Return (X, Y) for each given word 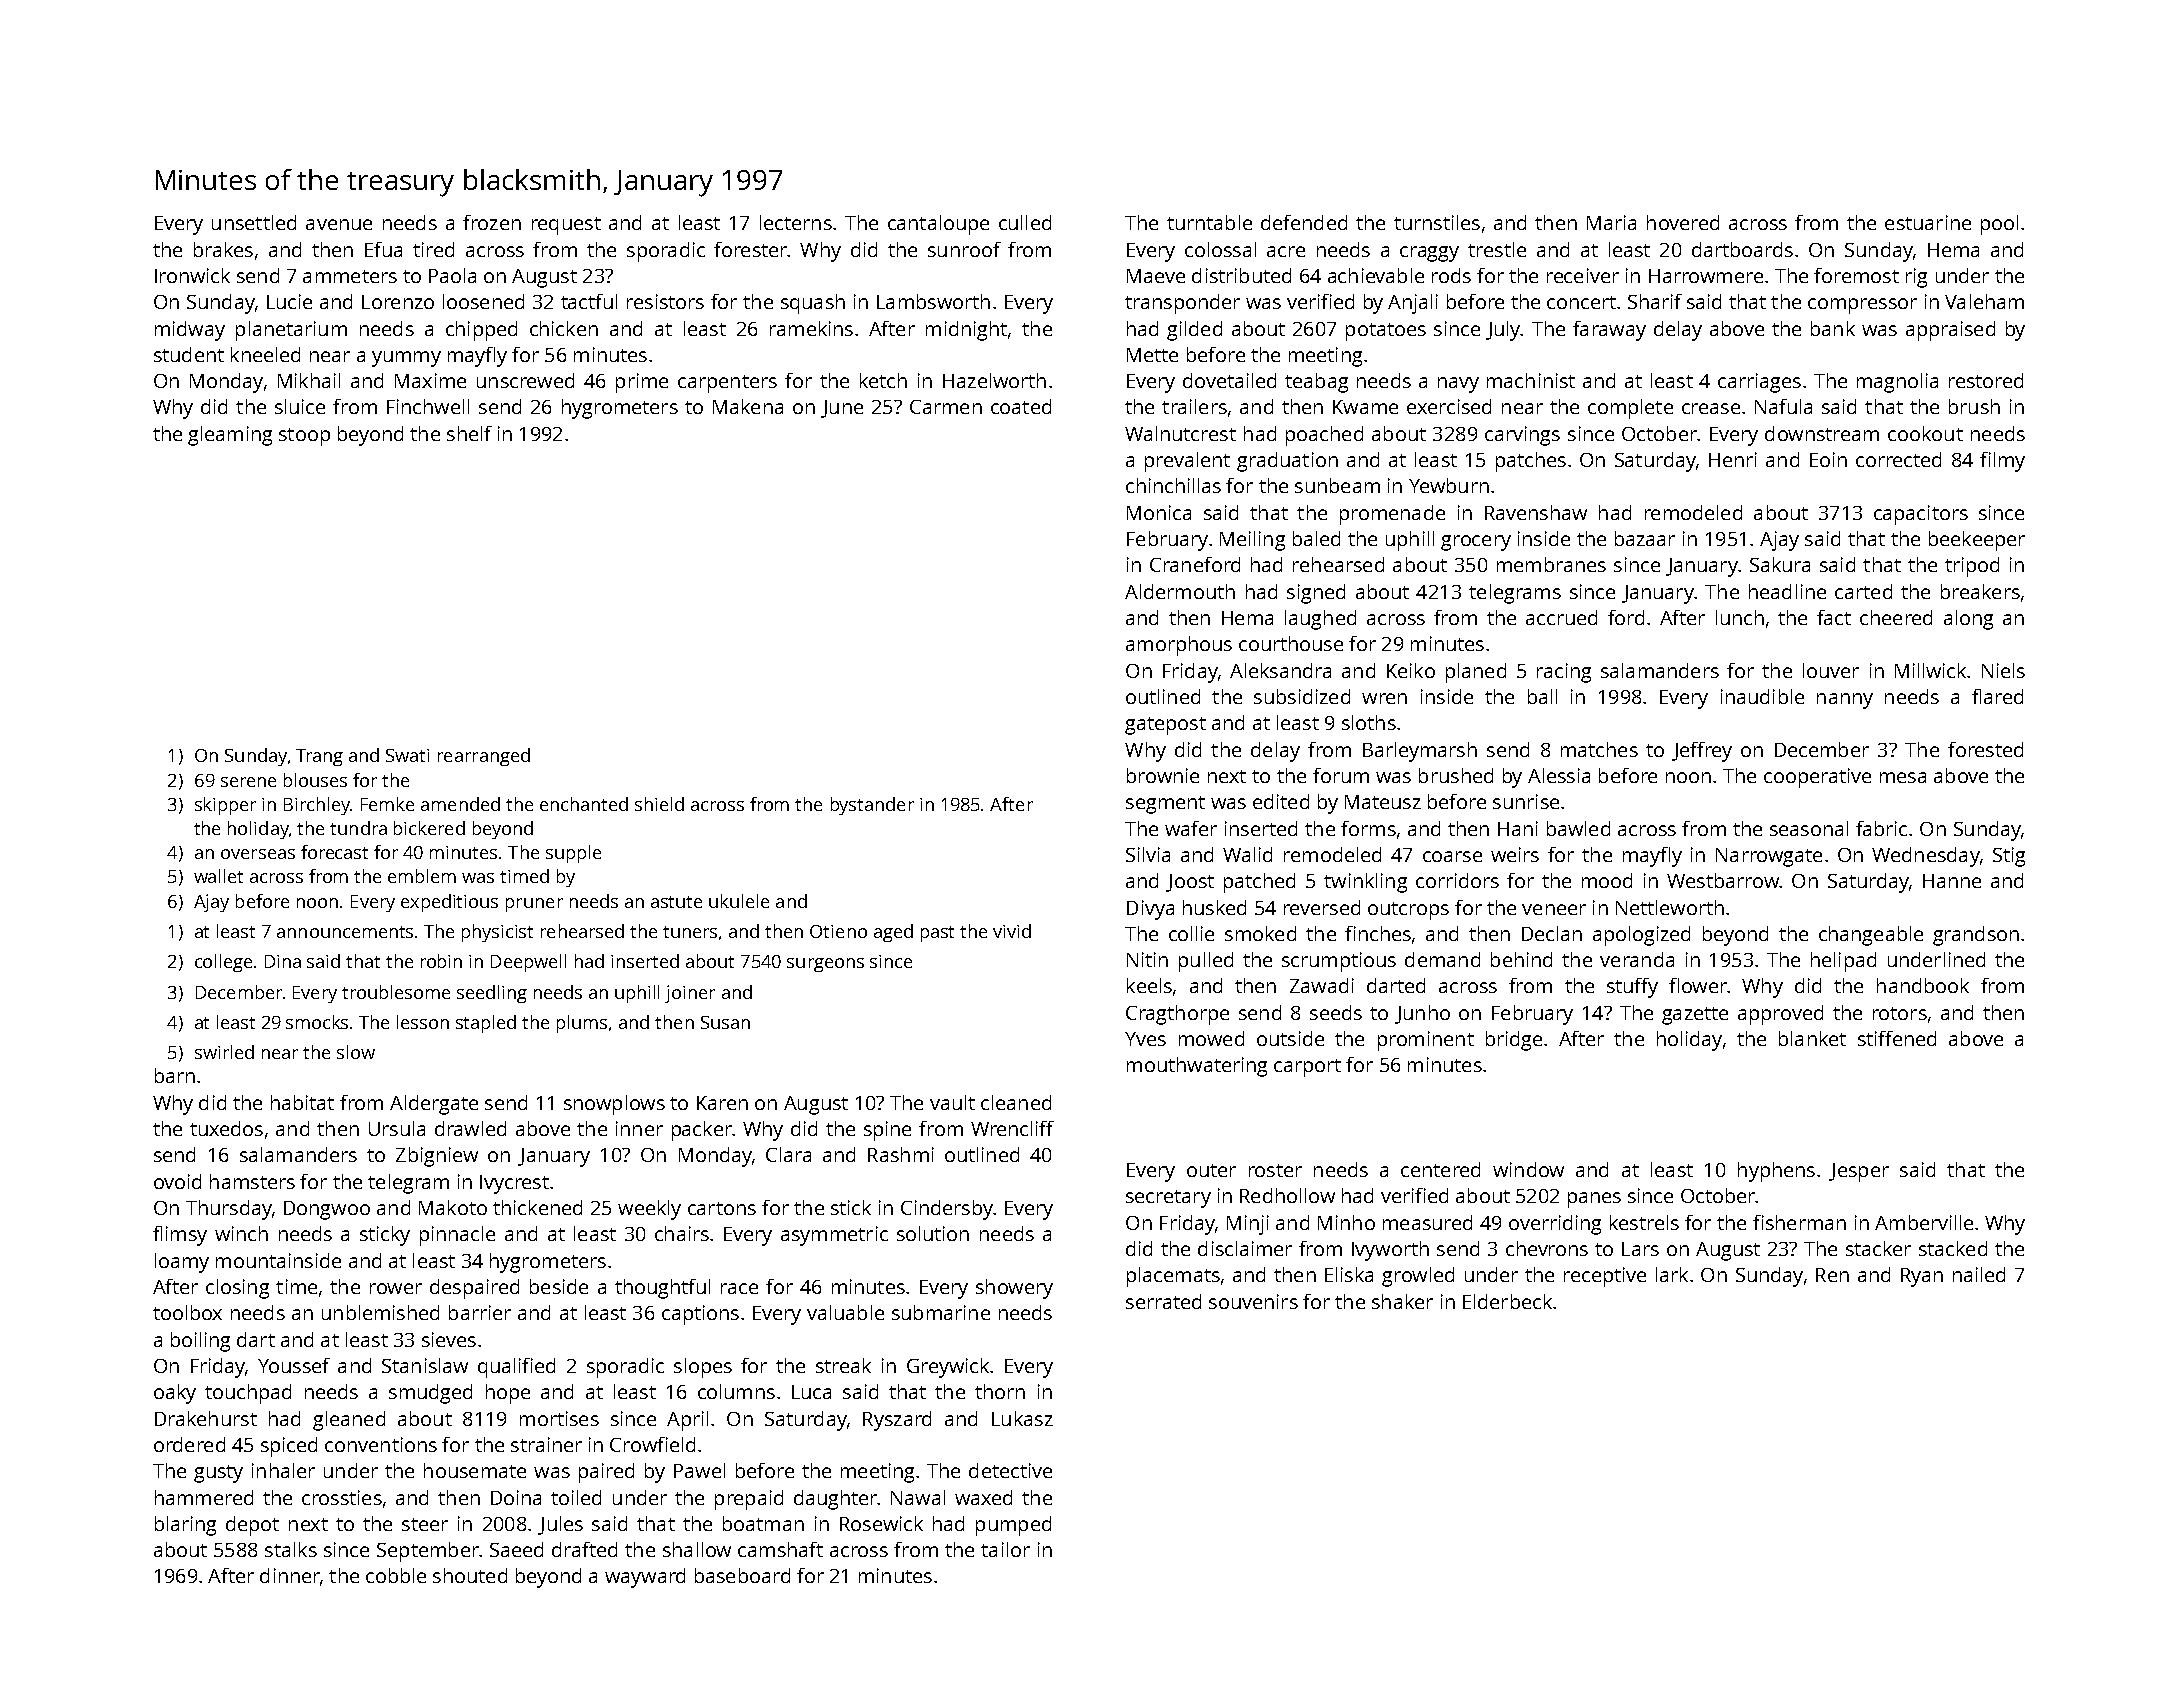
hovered (1683, 222)
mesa (1903, 777)
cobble (396, 1575)
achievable (1376, 275)
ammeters (350, 276)
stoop (304, 437)
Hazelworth (994, 380)
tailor (1005, 1549)
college (223, 963)
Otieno (838, 931)
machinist (1531, 380)
